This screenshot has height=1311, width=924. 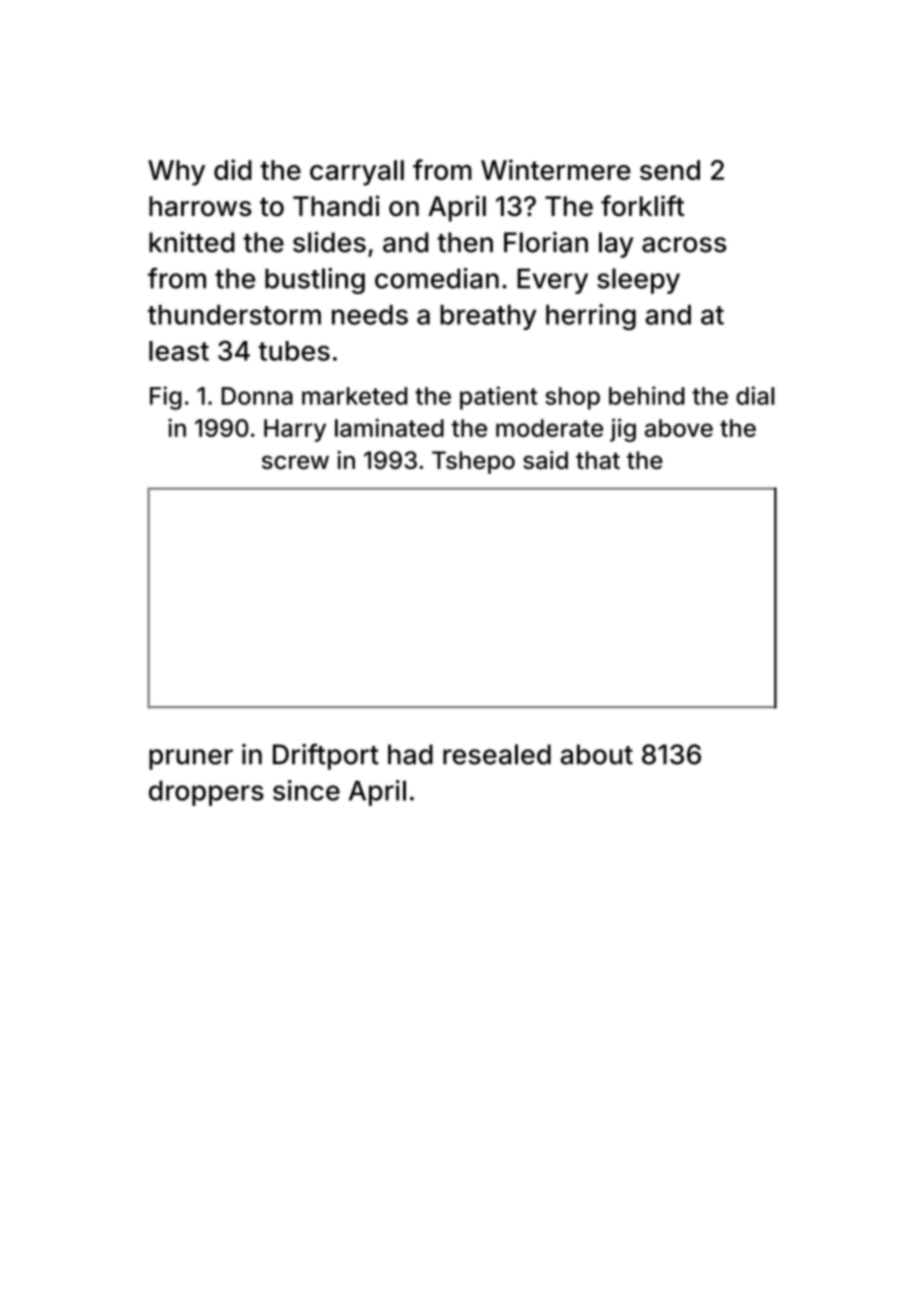 What do you see at coordinates (176, 173) in the screenshot?
I see `Why` at bounding box center [176, 173].
